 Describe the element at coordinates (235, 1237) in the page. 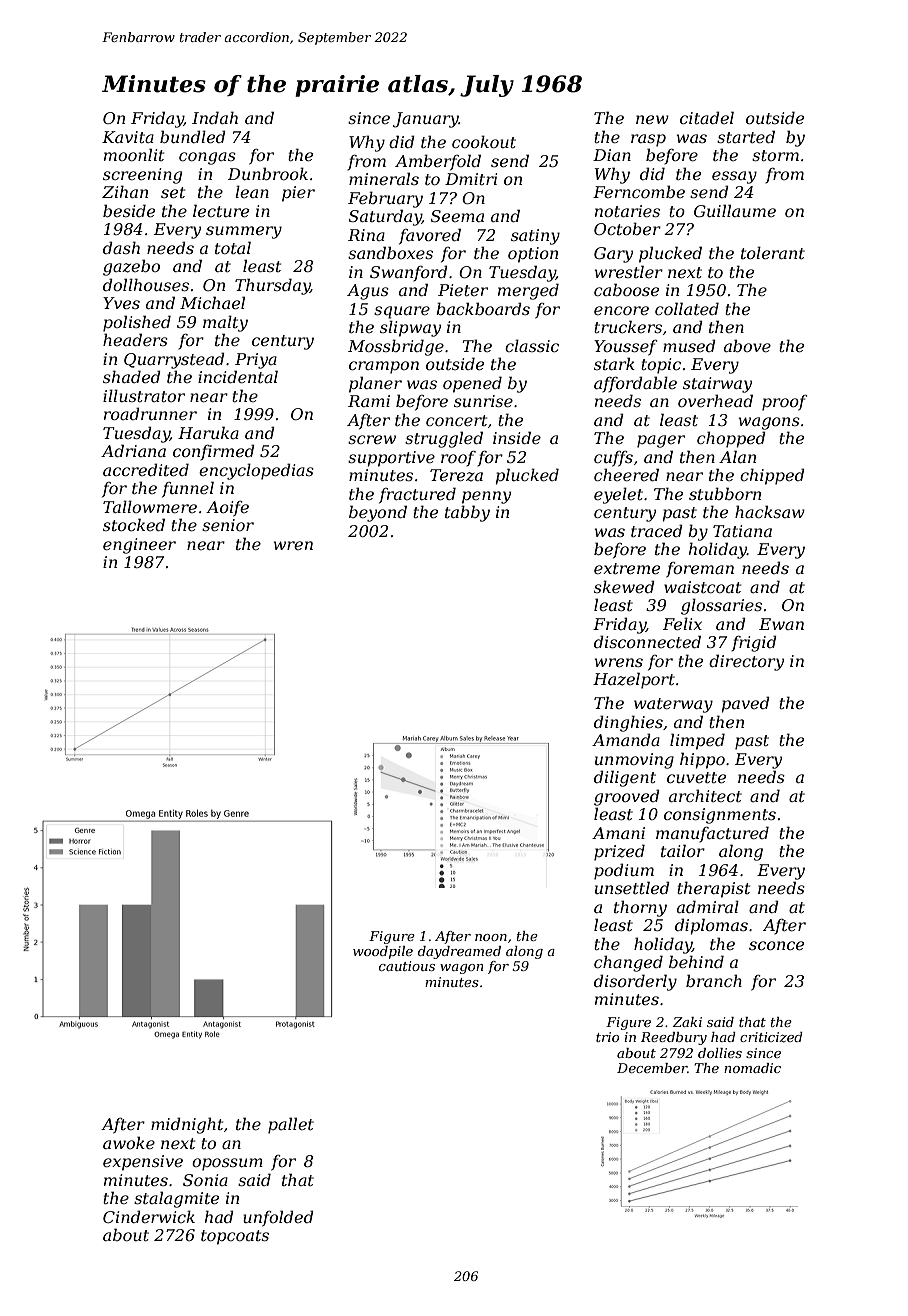

I see `topcoats` at that location.
